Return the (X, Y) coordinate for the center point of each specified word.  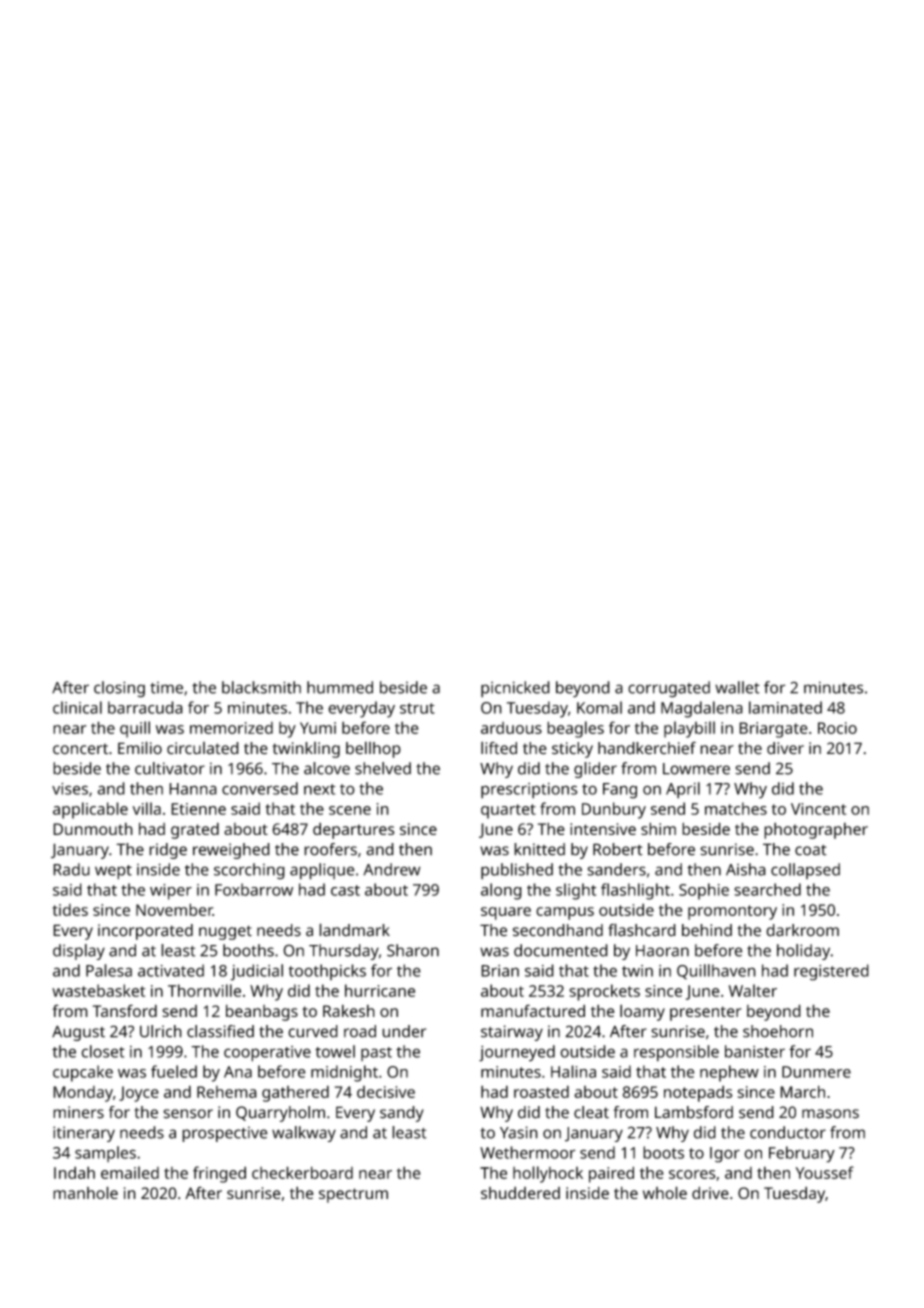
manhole (85, 1192)
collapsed (805, 871)
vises (70, 788)
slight (576, 891)
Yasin (519, 1132)
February (802, 1154)
